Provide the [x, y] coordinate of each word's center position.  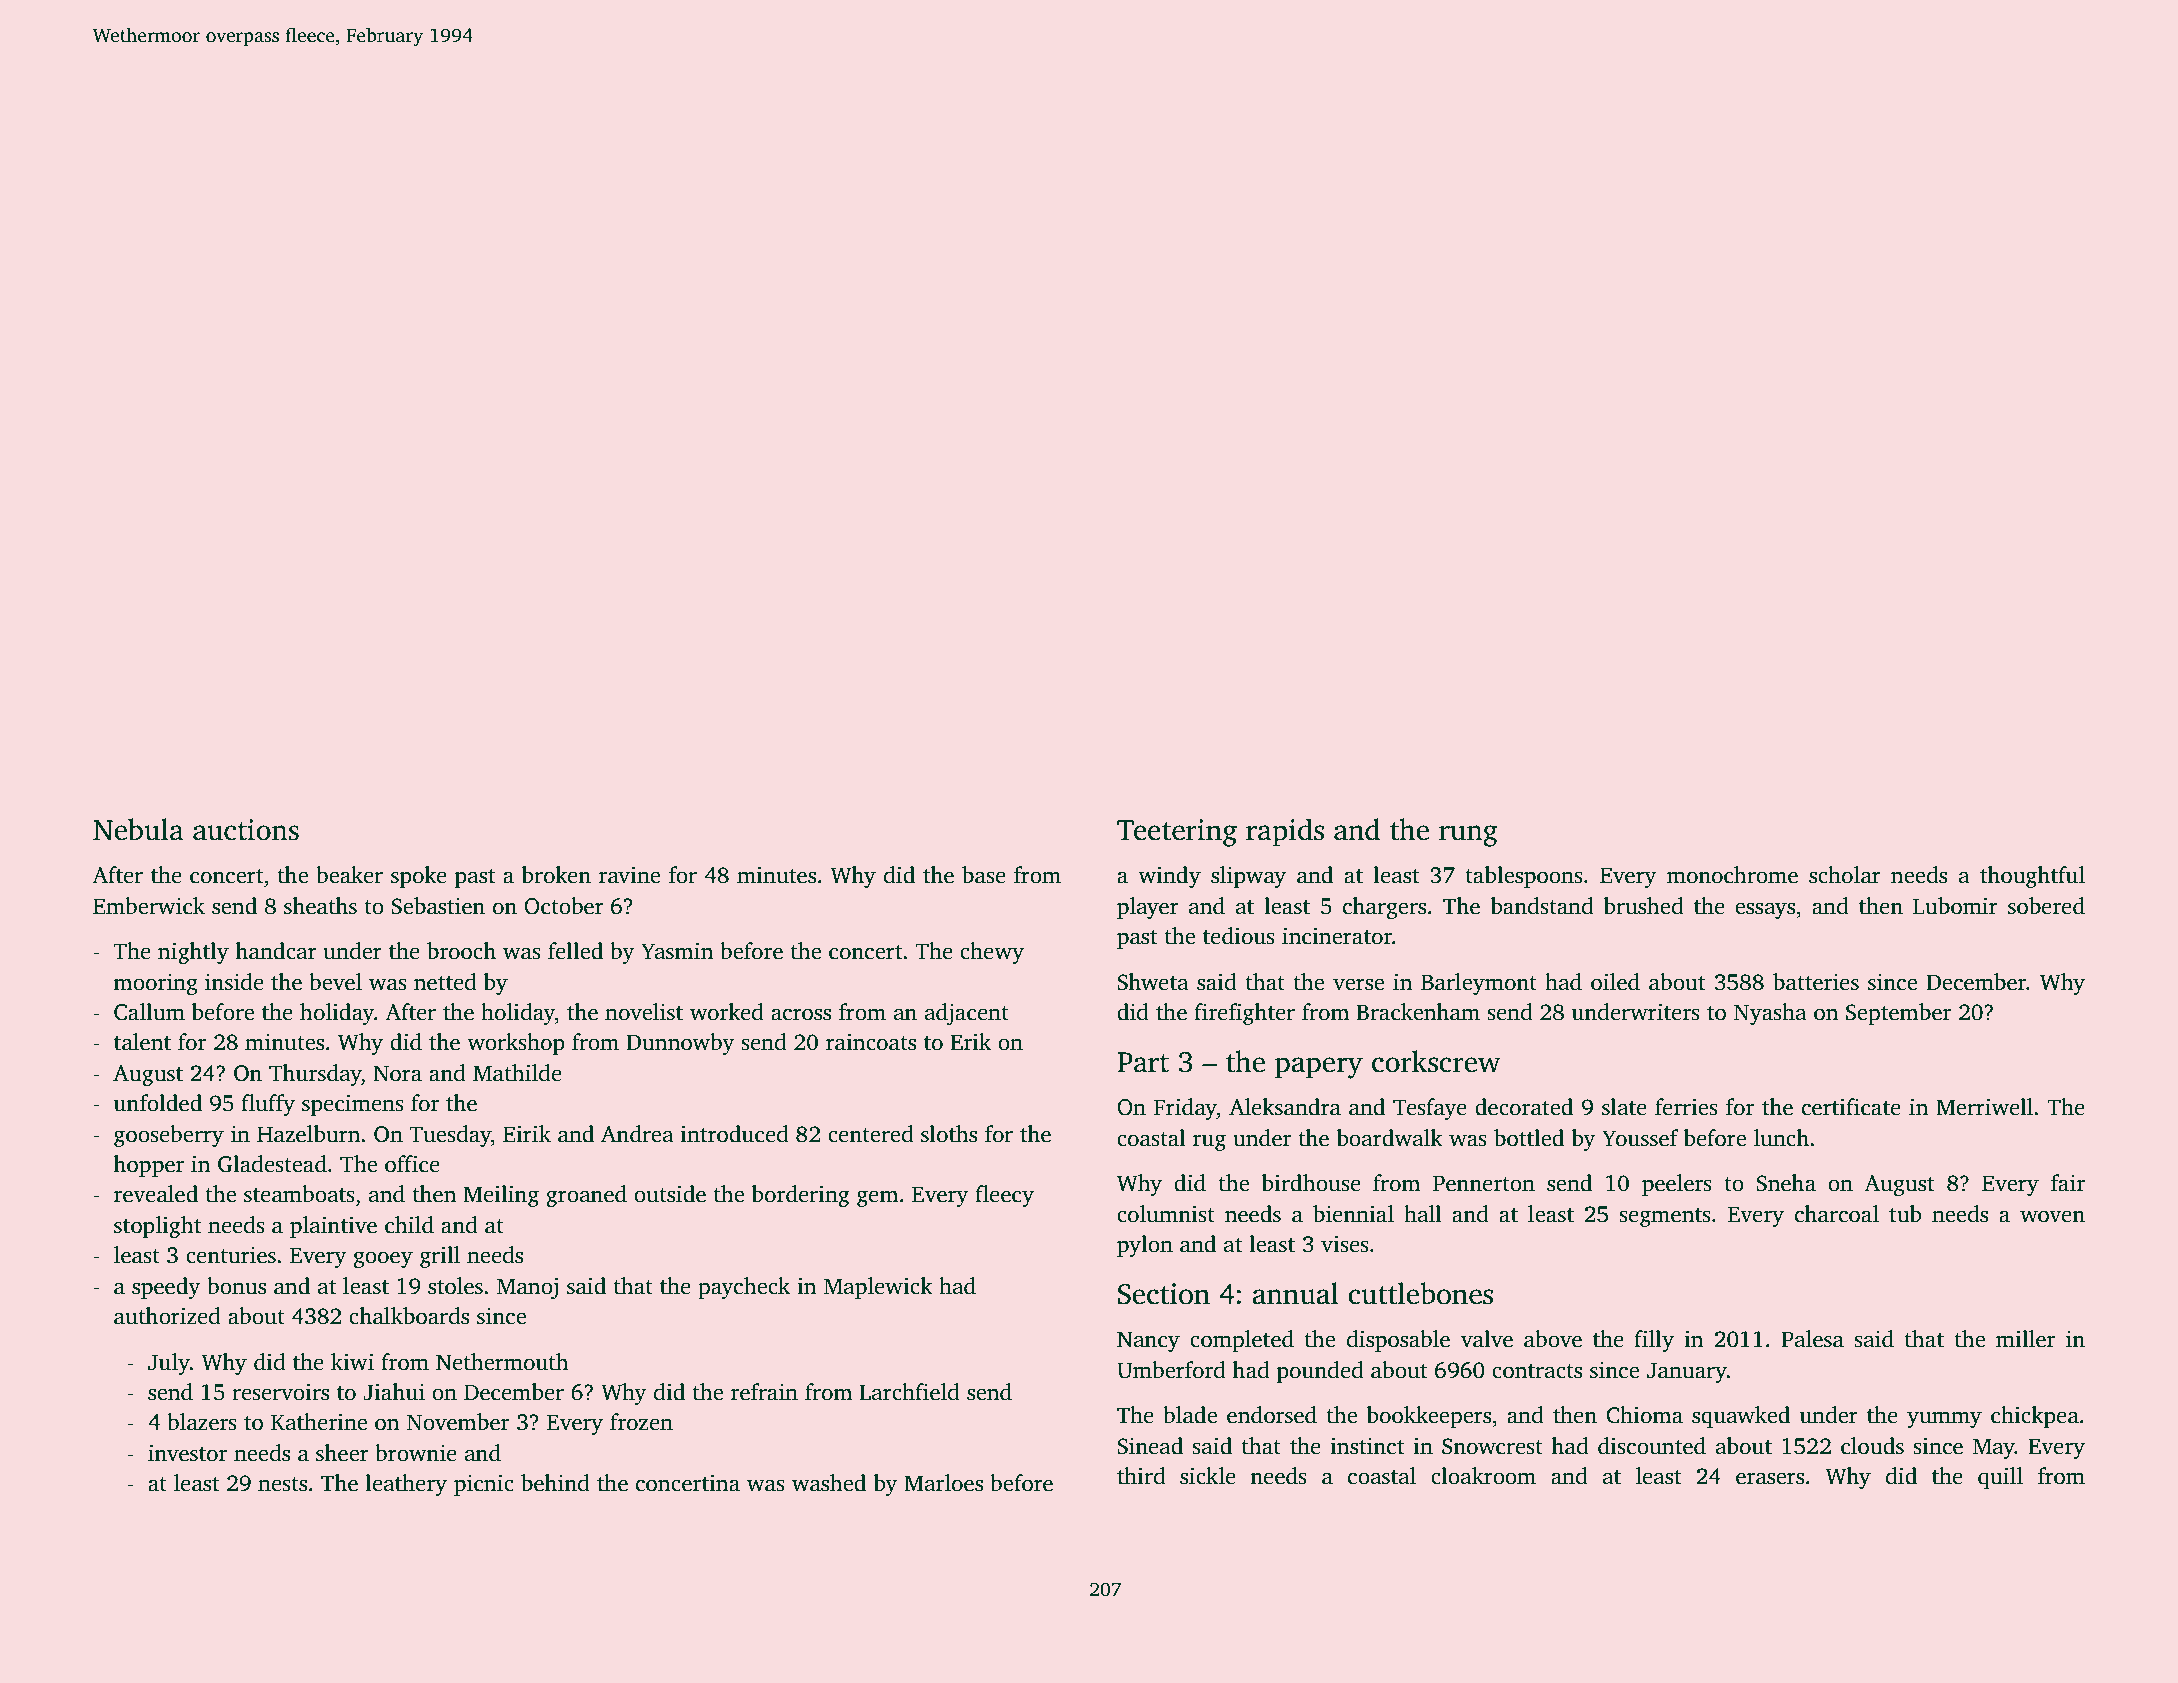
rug [1209, 1142]
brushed [1644, 906]
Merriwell [1984, 1107]
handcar [276, 951]
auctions [246, 830]
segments [1665, 1217]
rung [1468, 836]
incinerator [1337, 936]
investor [187, 1453]
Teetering [1177, 833]
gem [878, 1198]
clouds [1872, 1446]
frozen [641, 1422]
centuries [231, 1255]
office [412, 1164]
